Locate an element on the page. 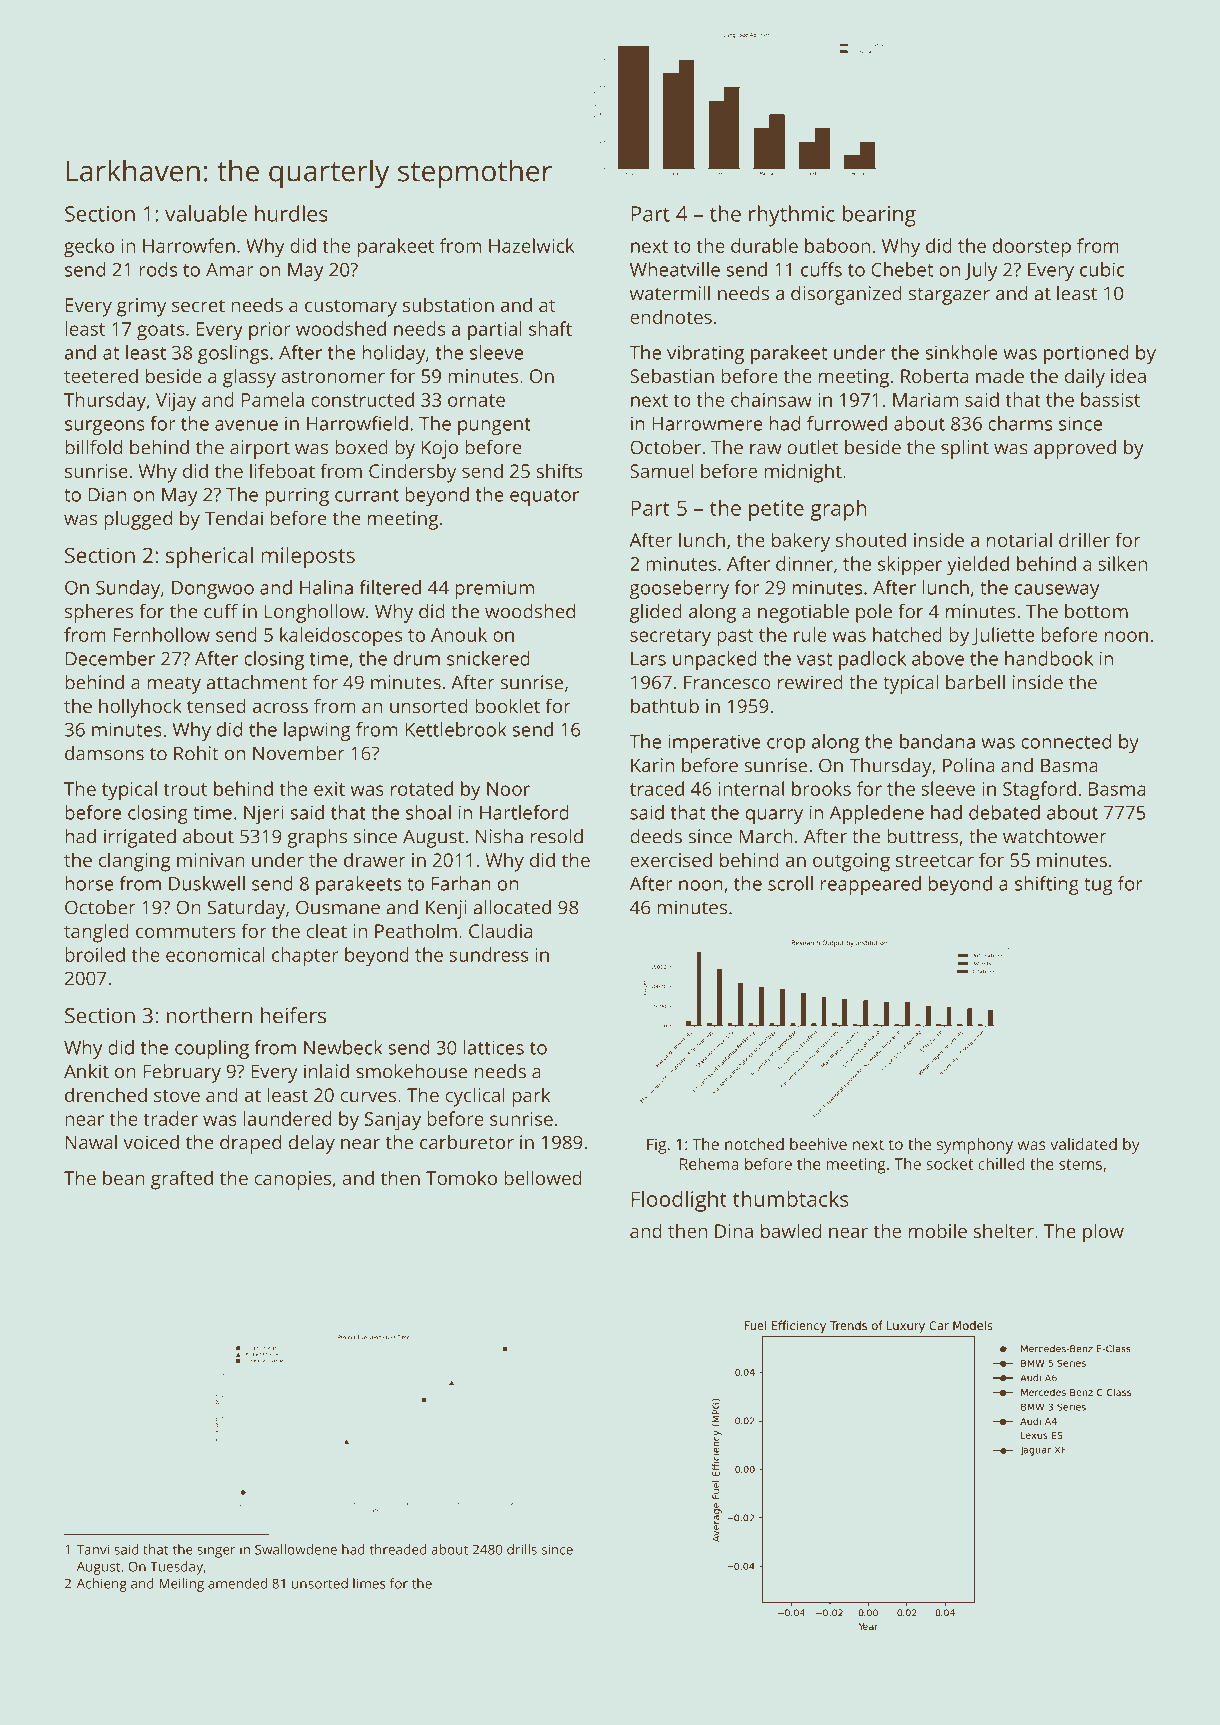 The width and height of the page is (1220, 1725). approved is located at coordinates (1075, 449).
